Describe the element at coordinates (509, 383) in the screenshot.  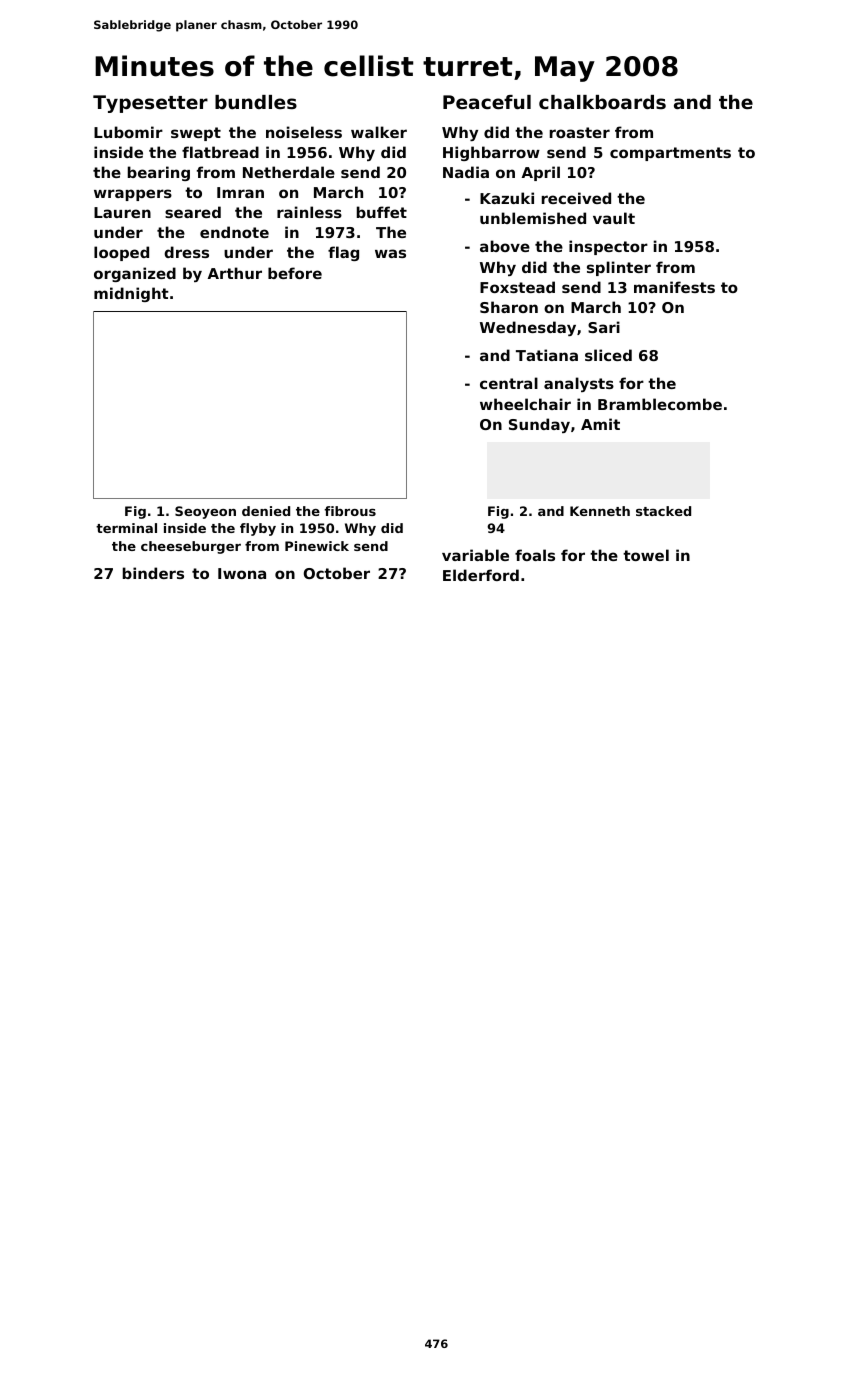
I see `central` at that location.
